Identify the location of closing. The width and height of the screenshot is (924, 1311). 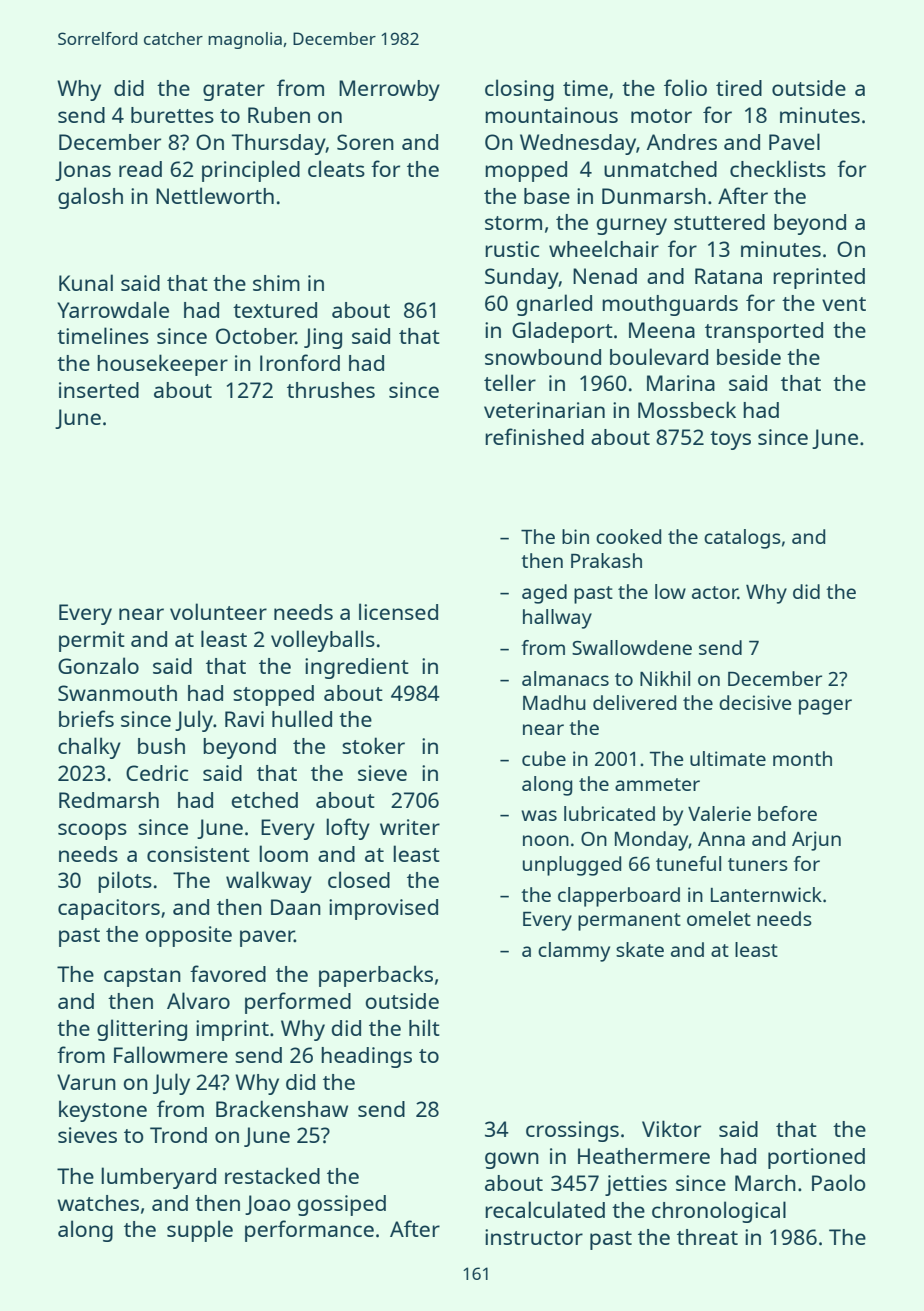
(519, 90).
